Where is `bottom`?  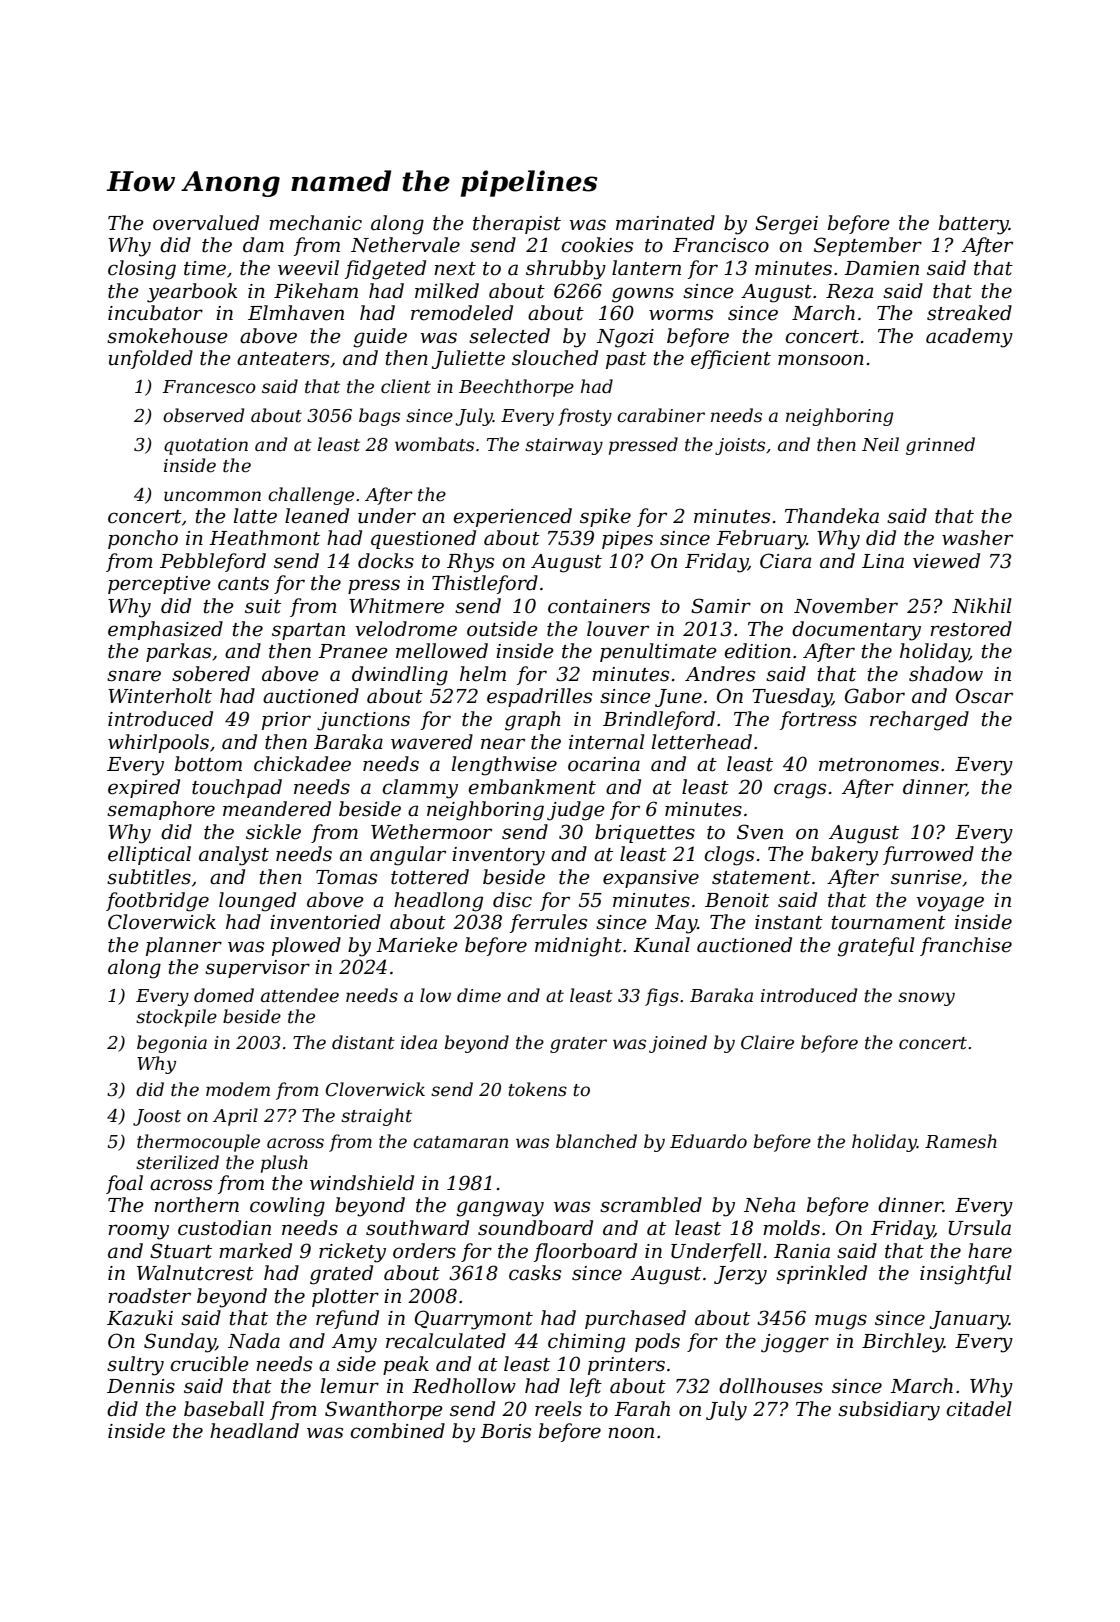
bottom is located at coordinates (208, 764).
